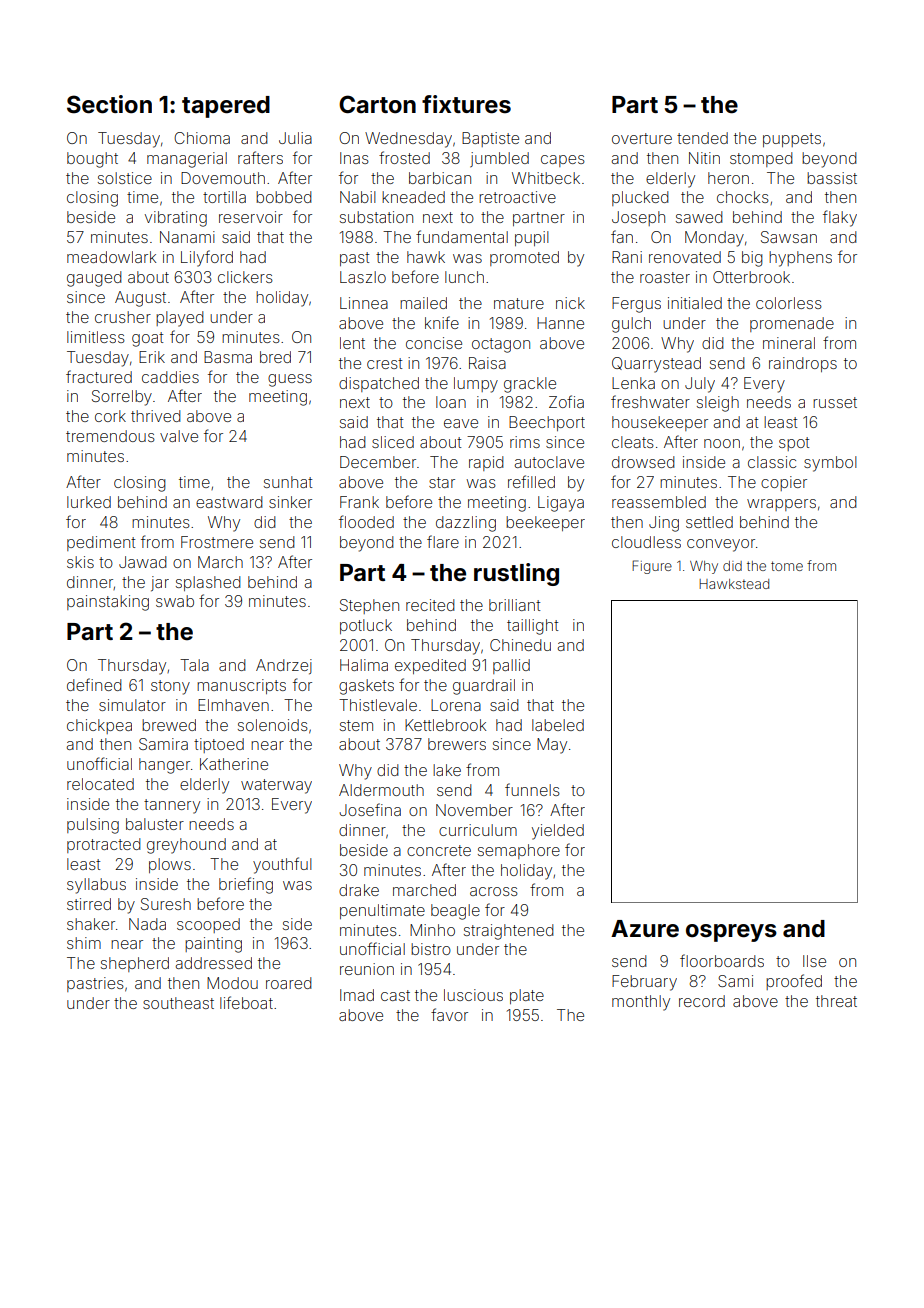 The height and width of the page is (1308, 924). Describe the element at coordinates (246, 1002) in the page. I see `lifeboat` at that location.
